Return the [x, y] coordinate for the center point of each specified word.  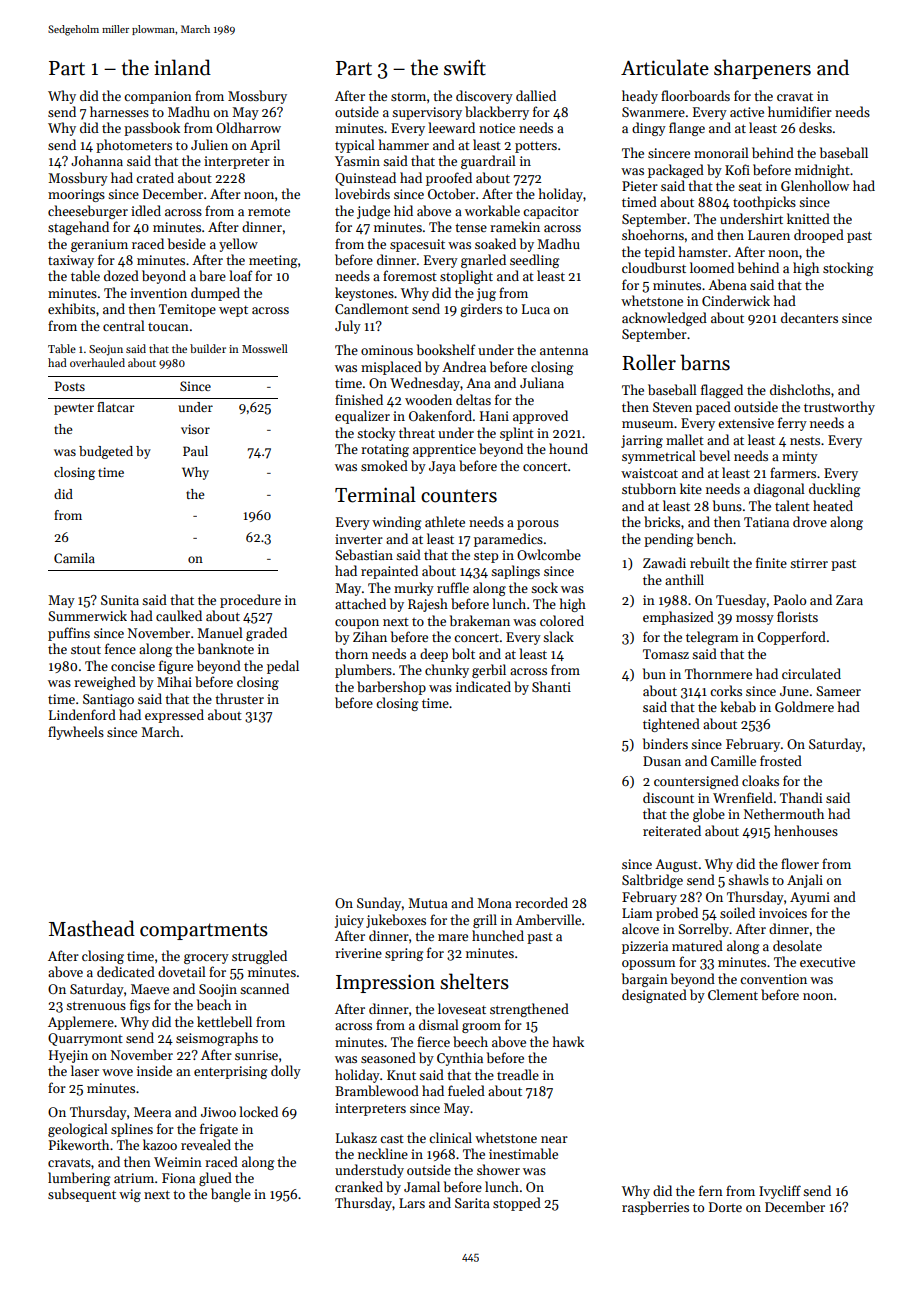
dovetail [182, 971]
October [451, 193]
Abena [727, 284]
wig [130, 1195]
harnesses [119, 111]
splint [517, 434]
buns [727, 505]
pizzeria [645, 947]
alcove [640, 928]
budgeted [106, 452]
